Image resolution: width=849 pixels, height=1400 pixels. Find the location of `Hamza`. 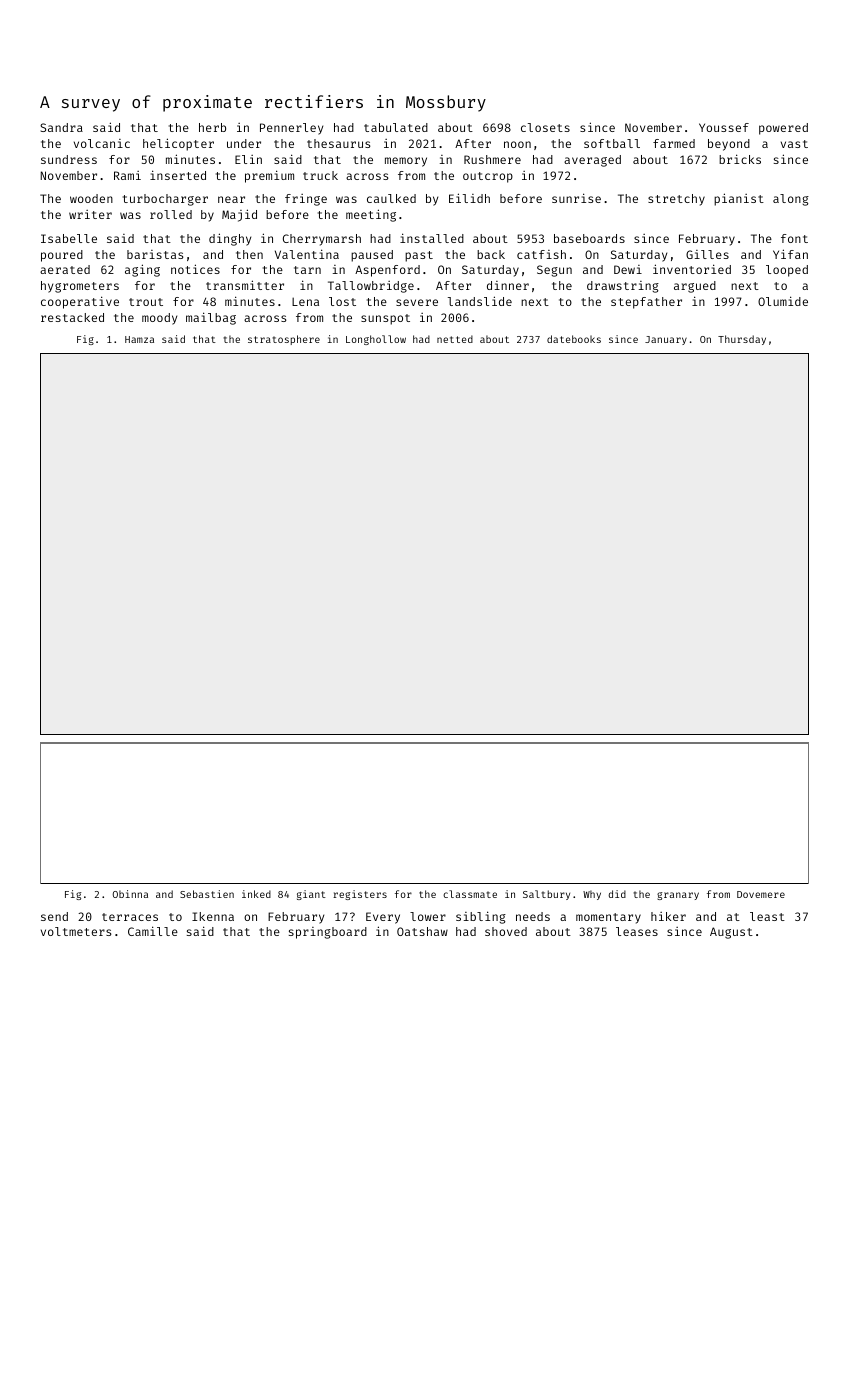

Hamza is located at coordinates (139, 339).
